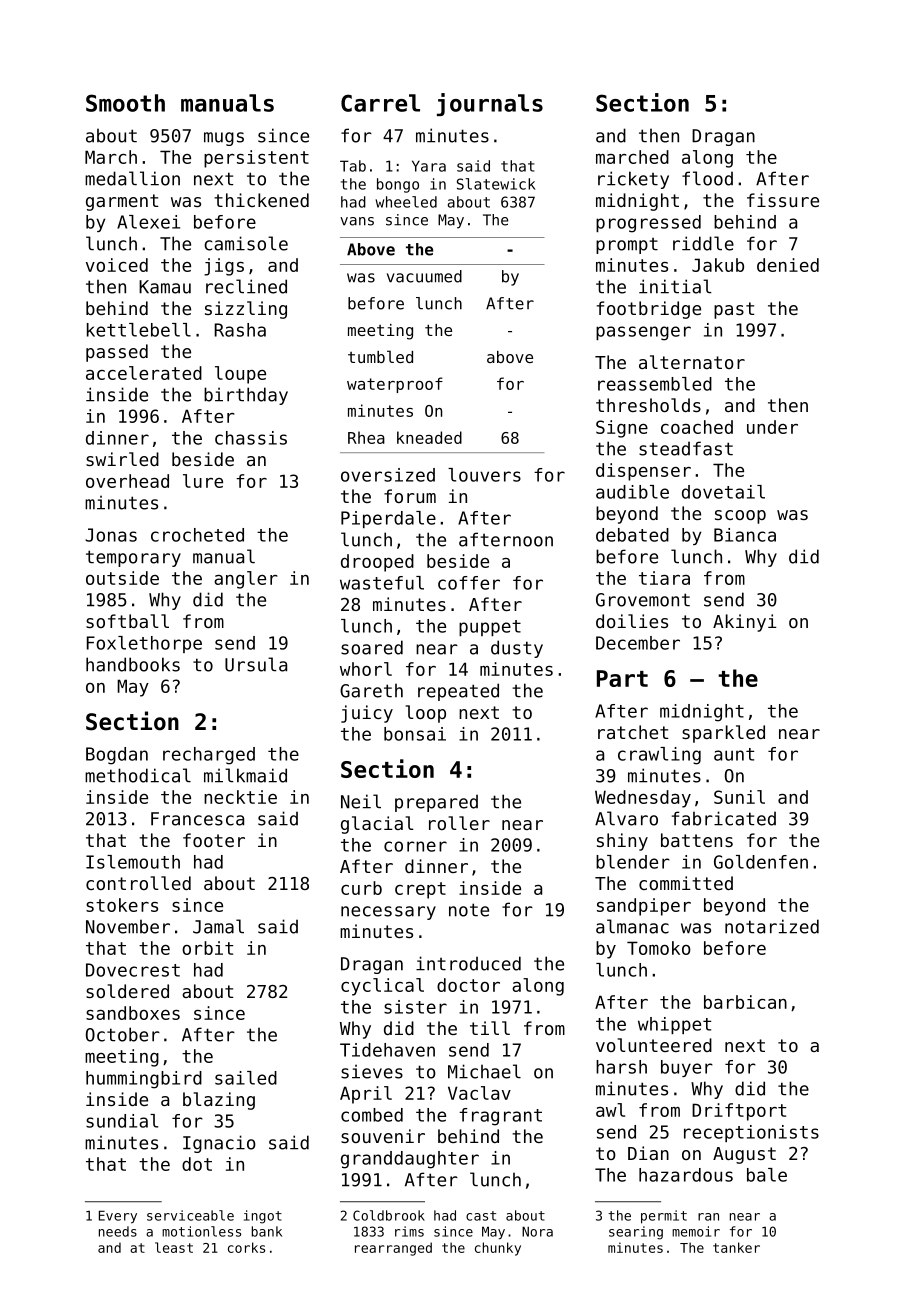 Image resolution: width=908 pixels, height=1316 pixels. I want to click on corks, so click(246, 1247).
